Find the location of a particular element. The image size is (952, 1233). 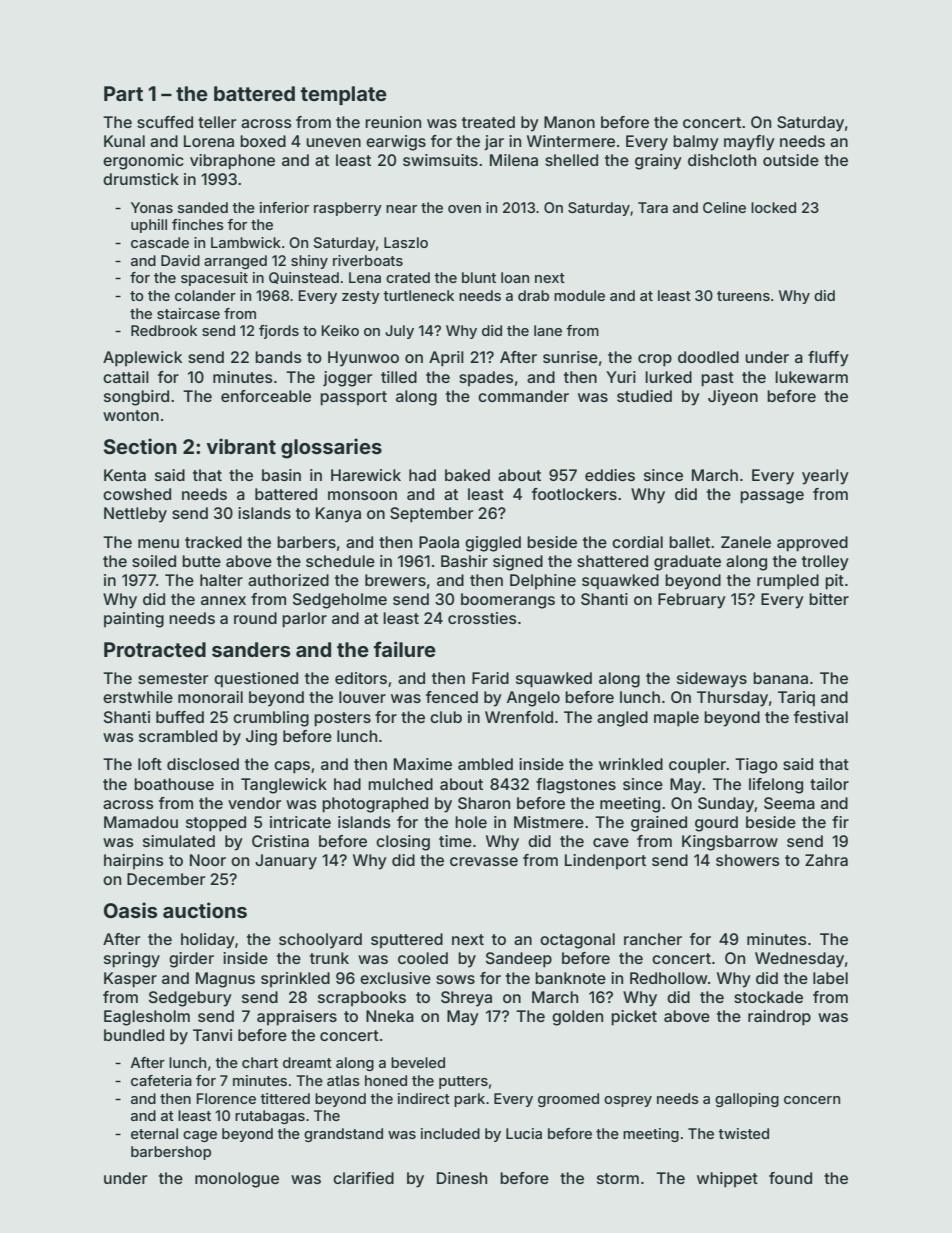

Wednesday is located at coordinates (799, 960).
